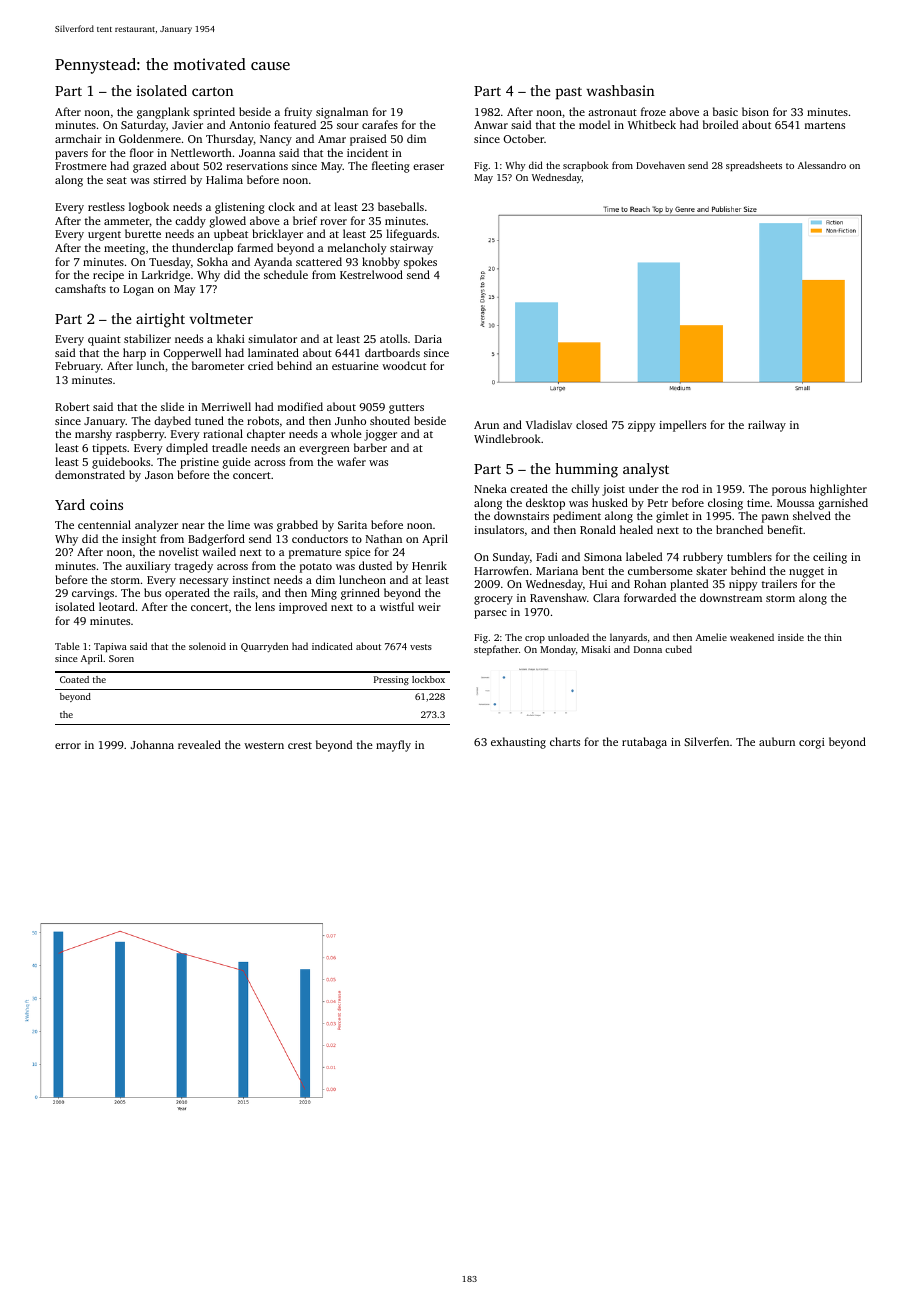  Describe the element at coordinates (755, 111) in the page. I see `bison` at that location.
